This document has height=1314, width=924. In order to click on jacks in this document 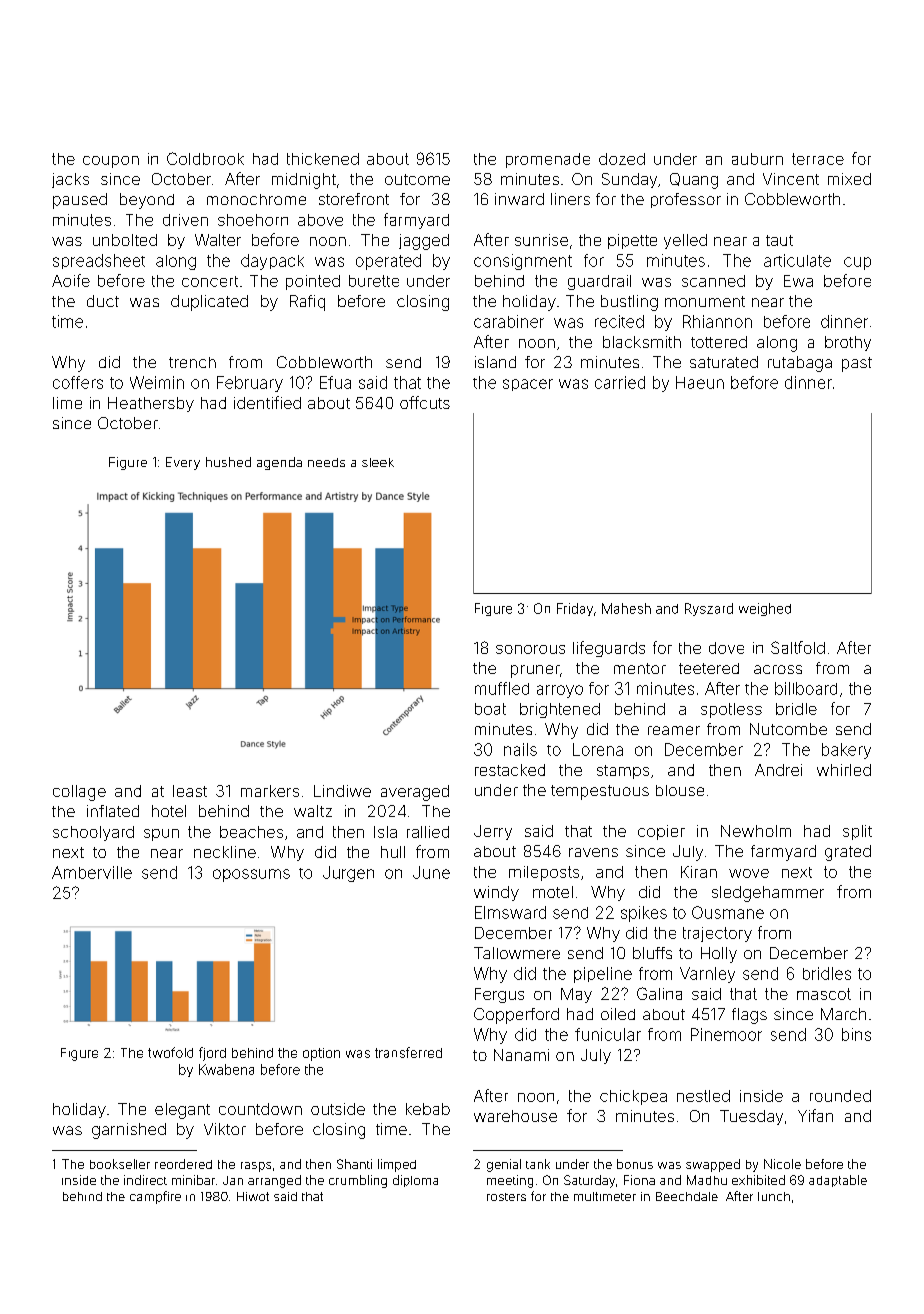, I will do `click(70, 180)`.
